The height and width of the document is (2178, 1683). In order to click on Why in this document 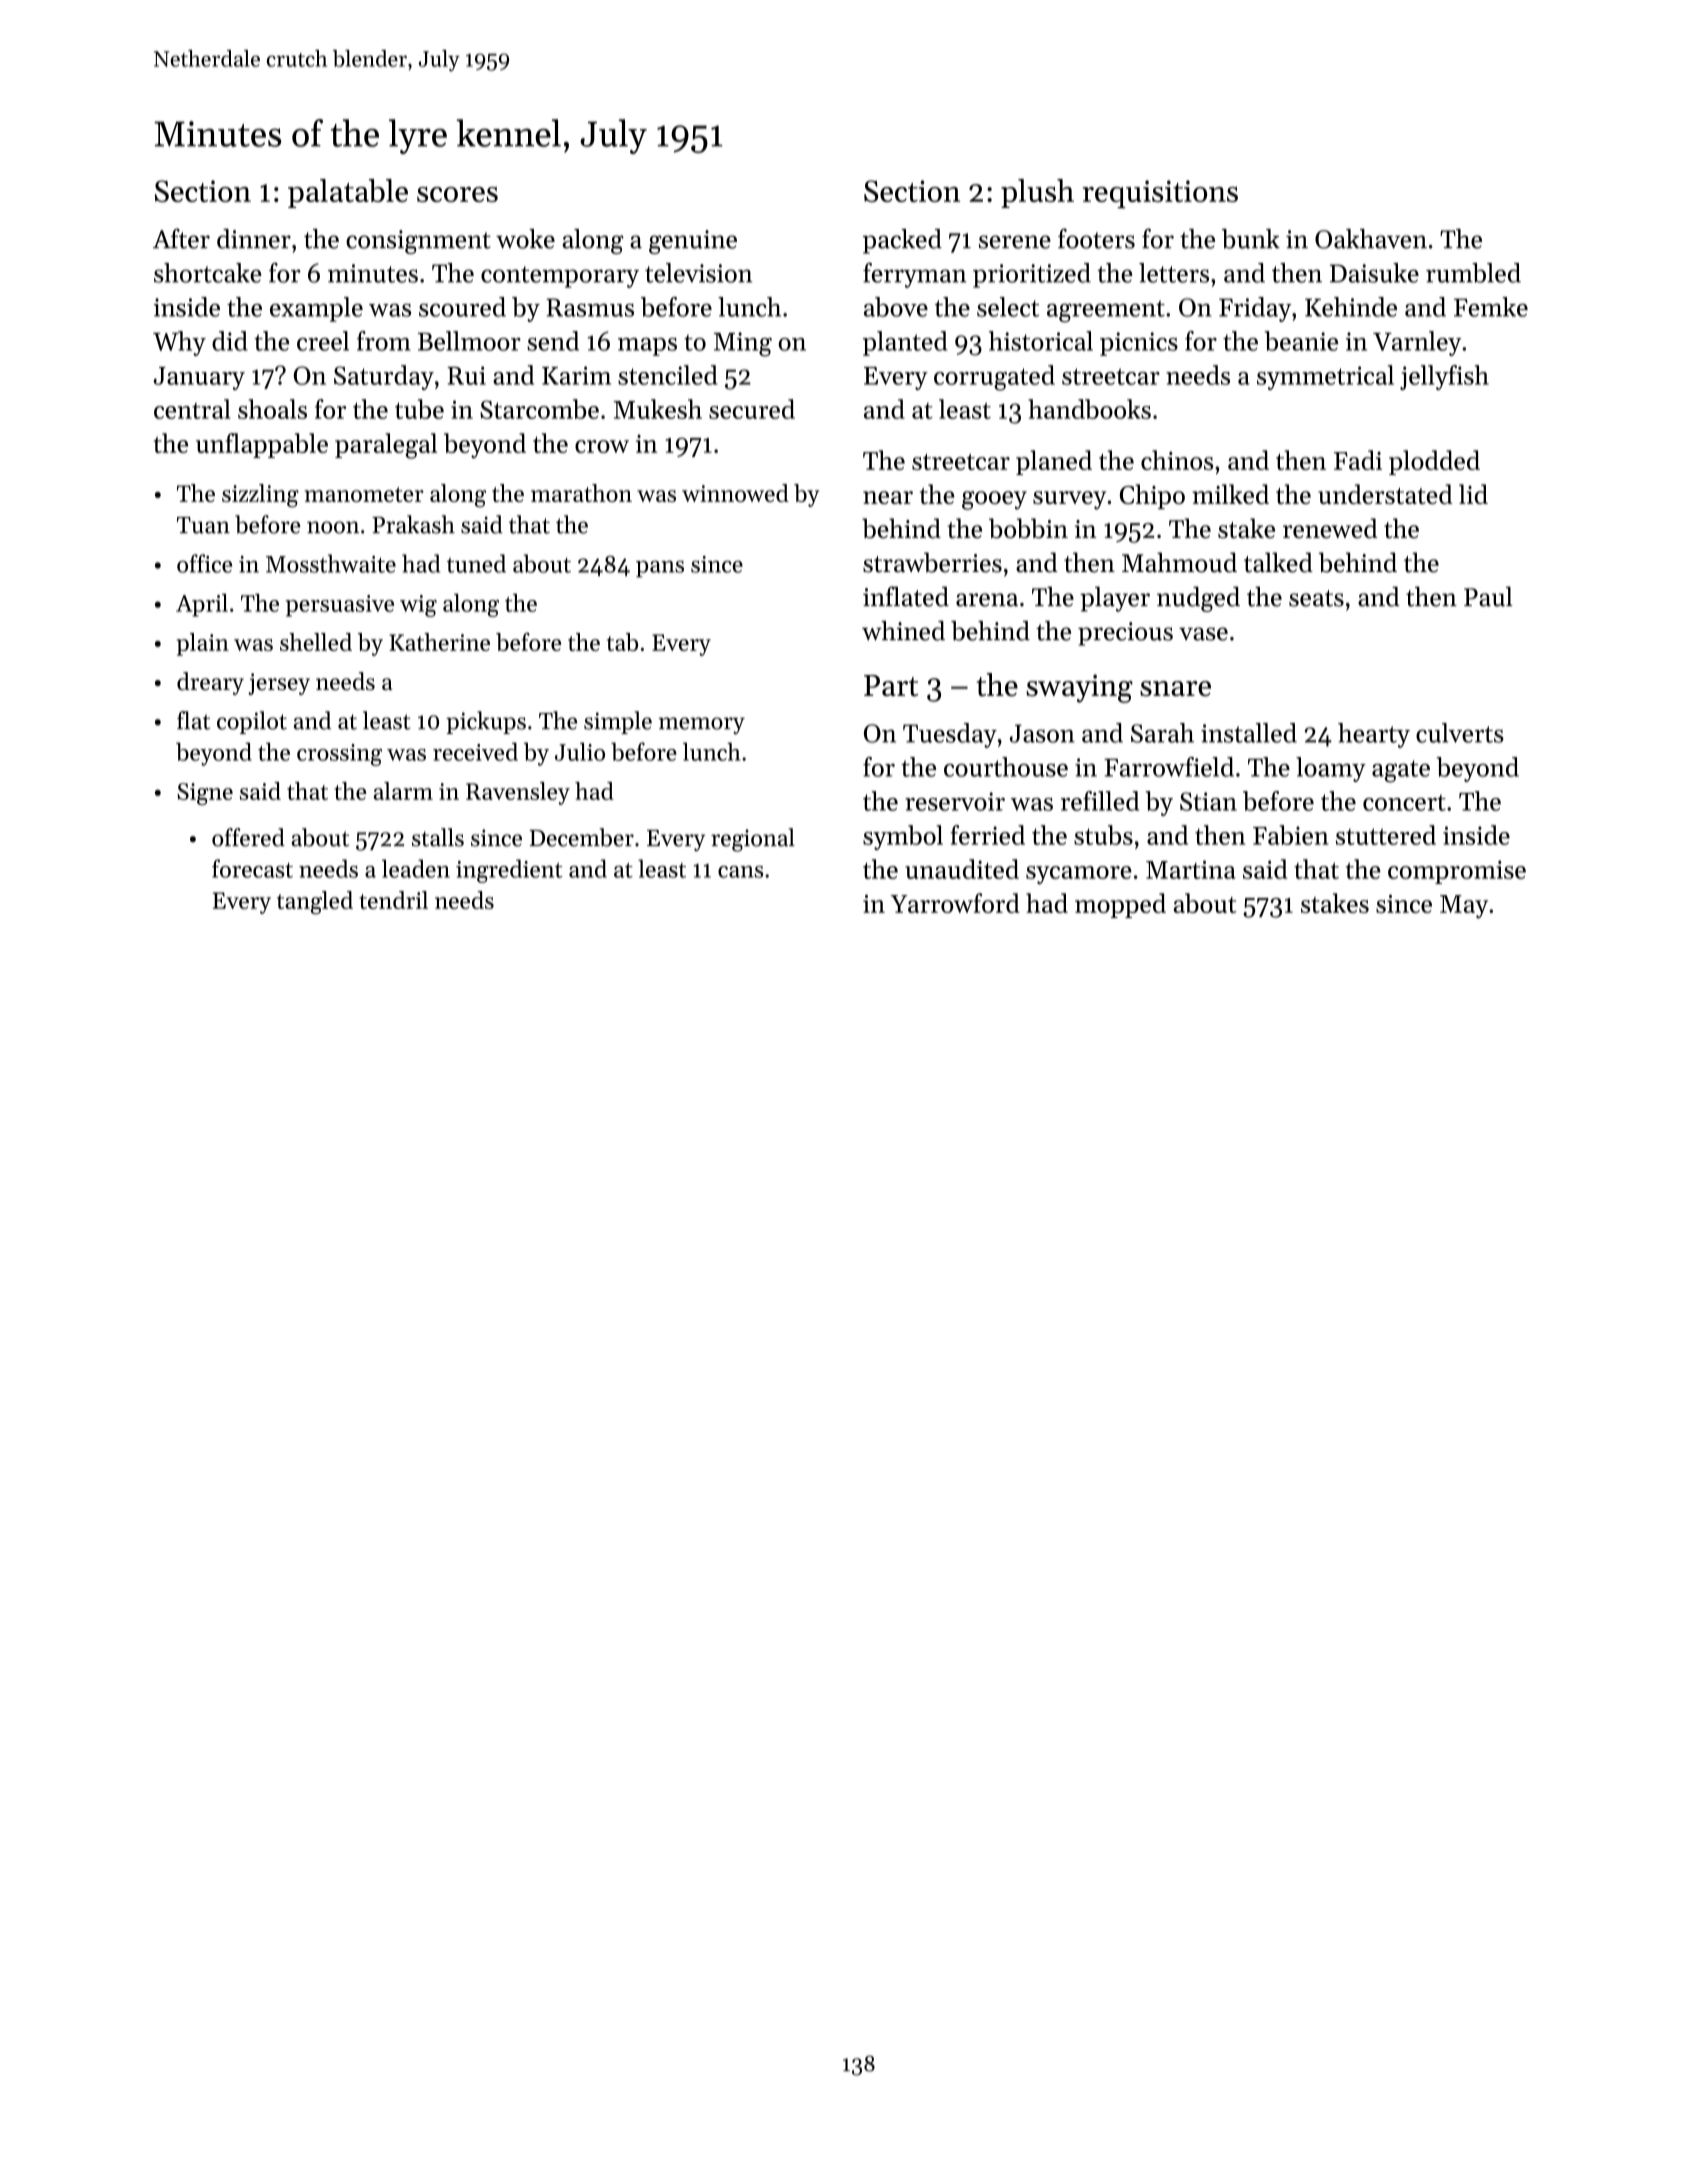, I will do `click(179, 343)`.
